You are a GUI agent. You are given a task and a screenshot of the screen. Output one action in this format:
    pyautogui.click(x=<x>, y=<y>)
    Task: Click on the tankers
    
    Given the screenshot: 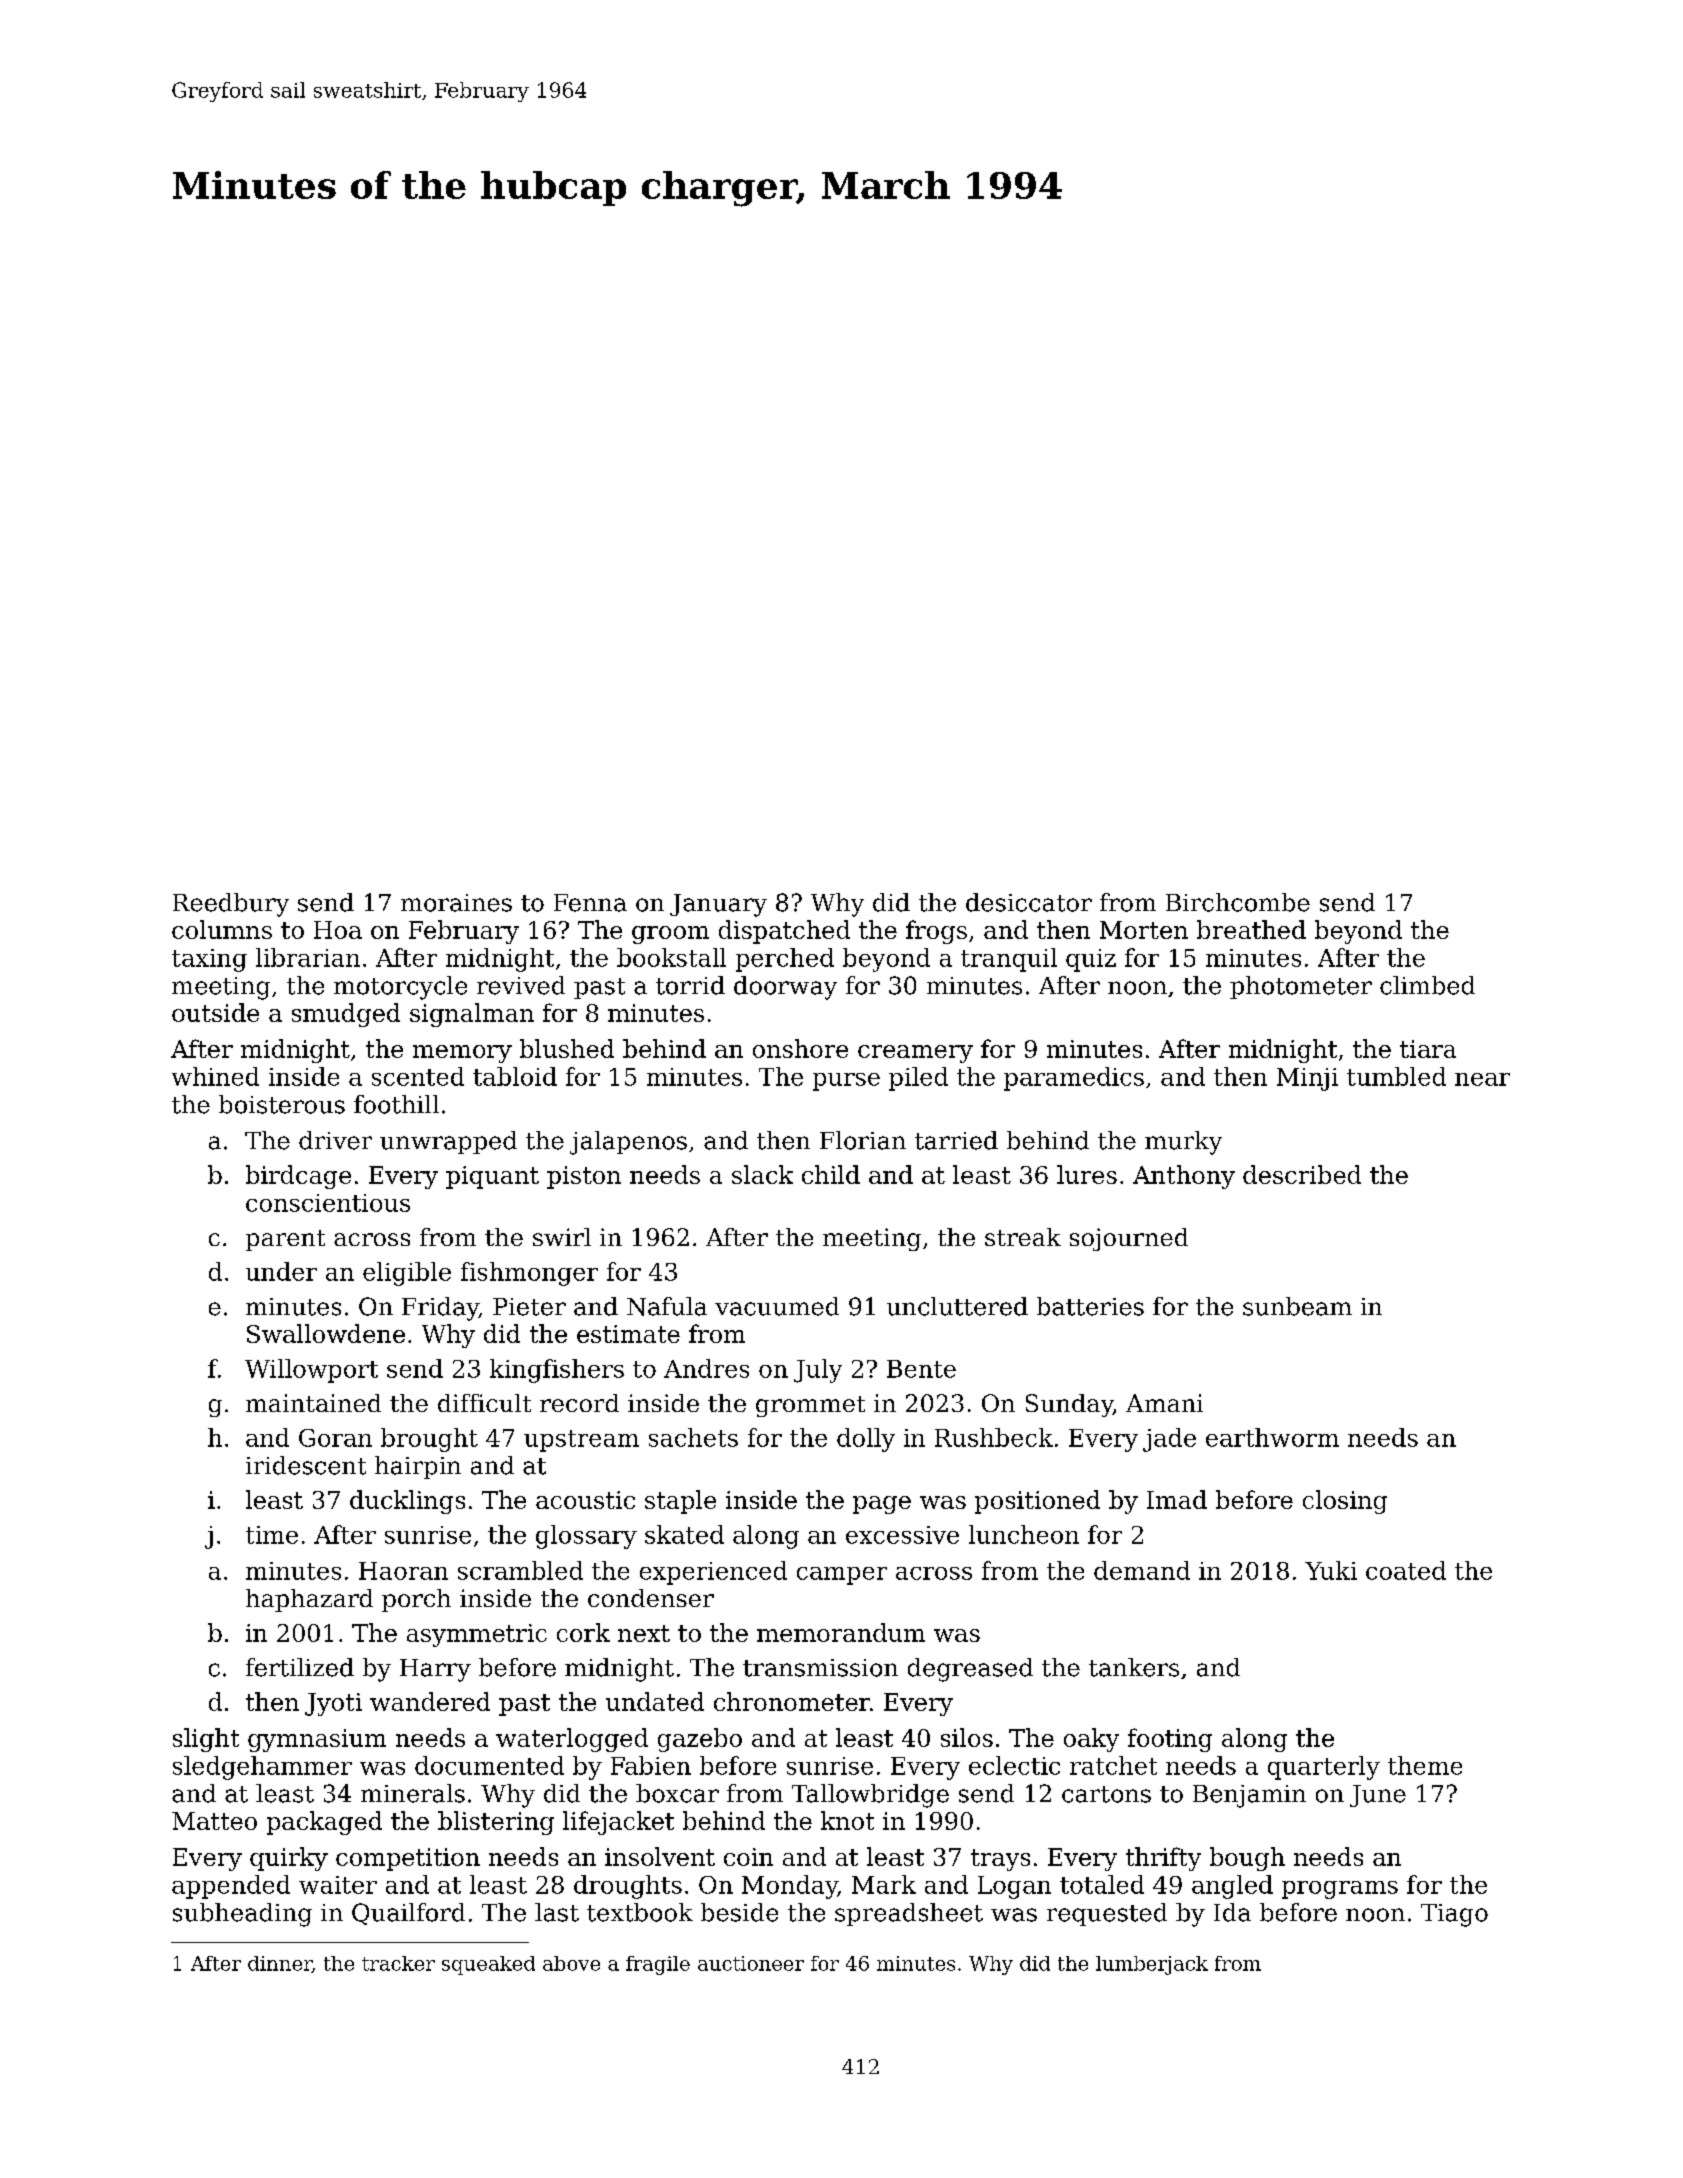 What is the action you would take?
    pyautogui.click(x=1134, y=1667)
